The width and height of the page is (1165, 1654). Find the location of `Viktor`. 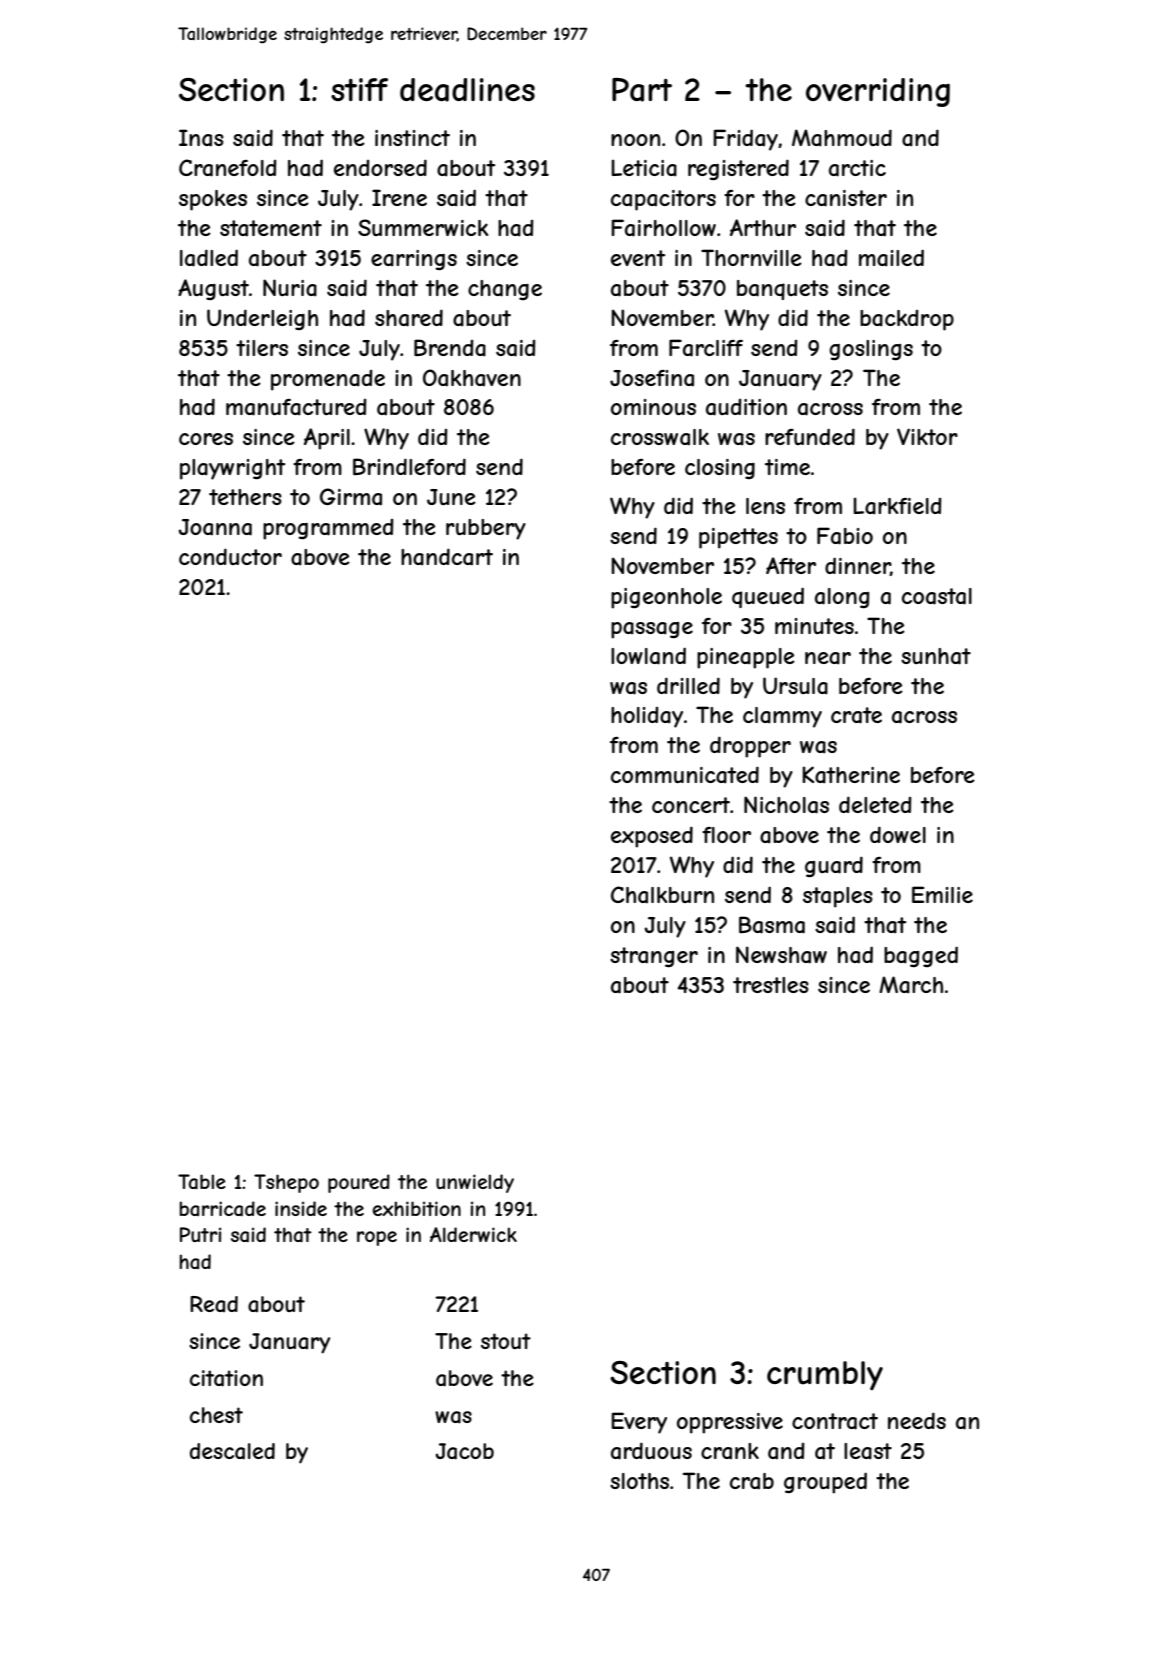

Viktor is located at coordinates (927, 436).
